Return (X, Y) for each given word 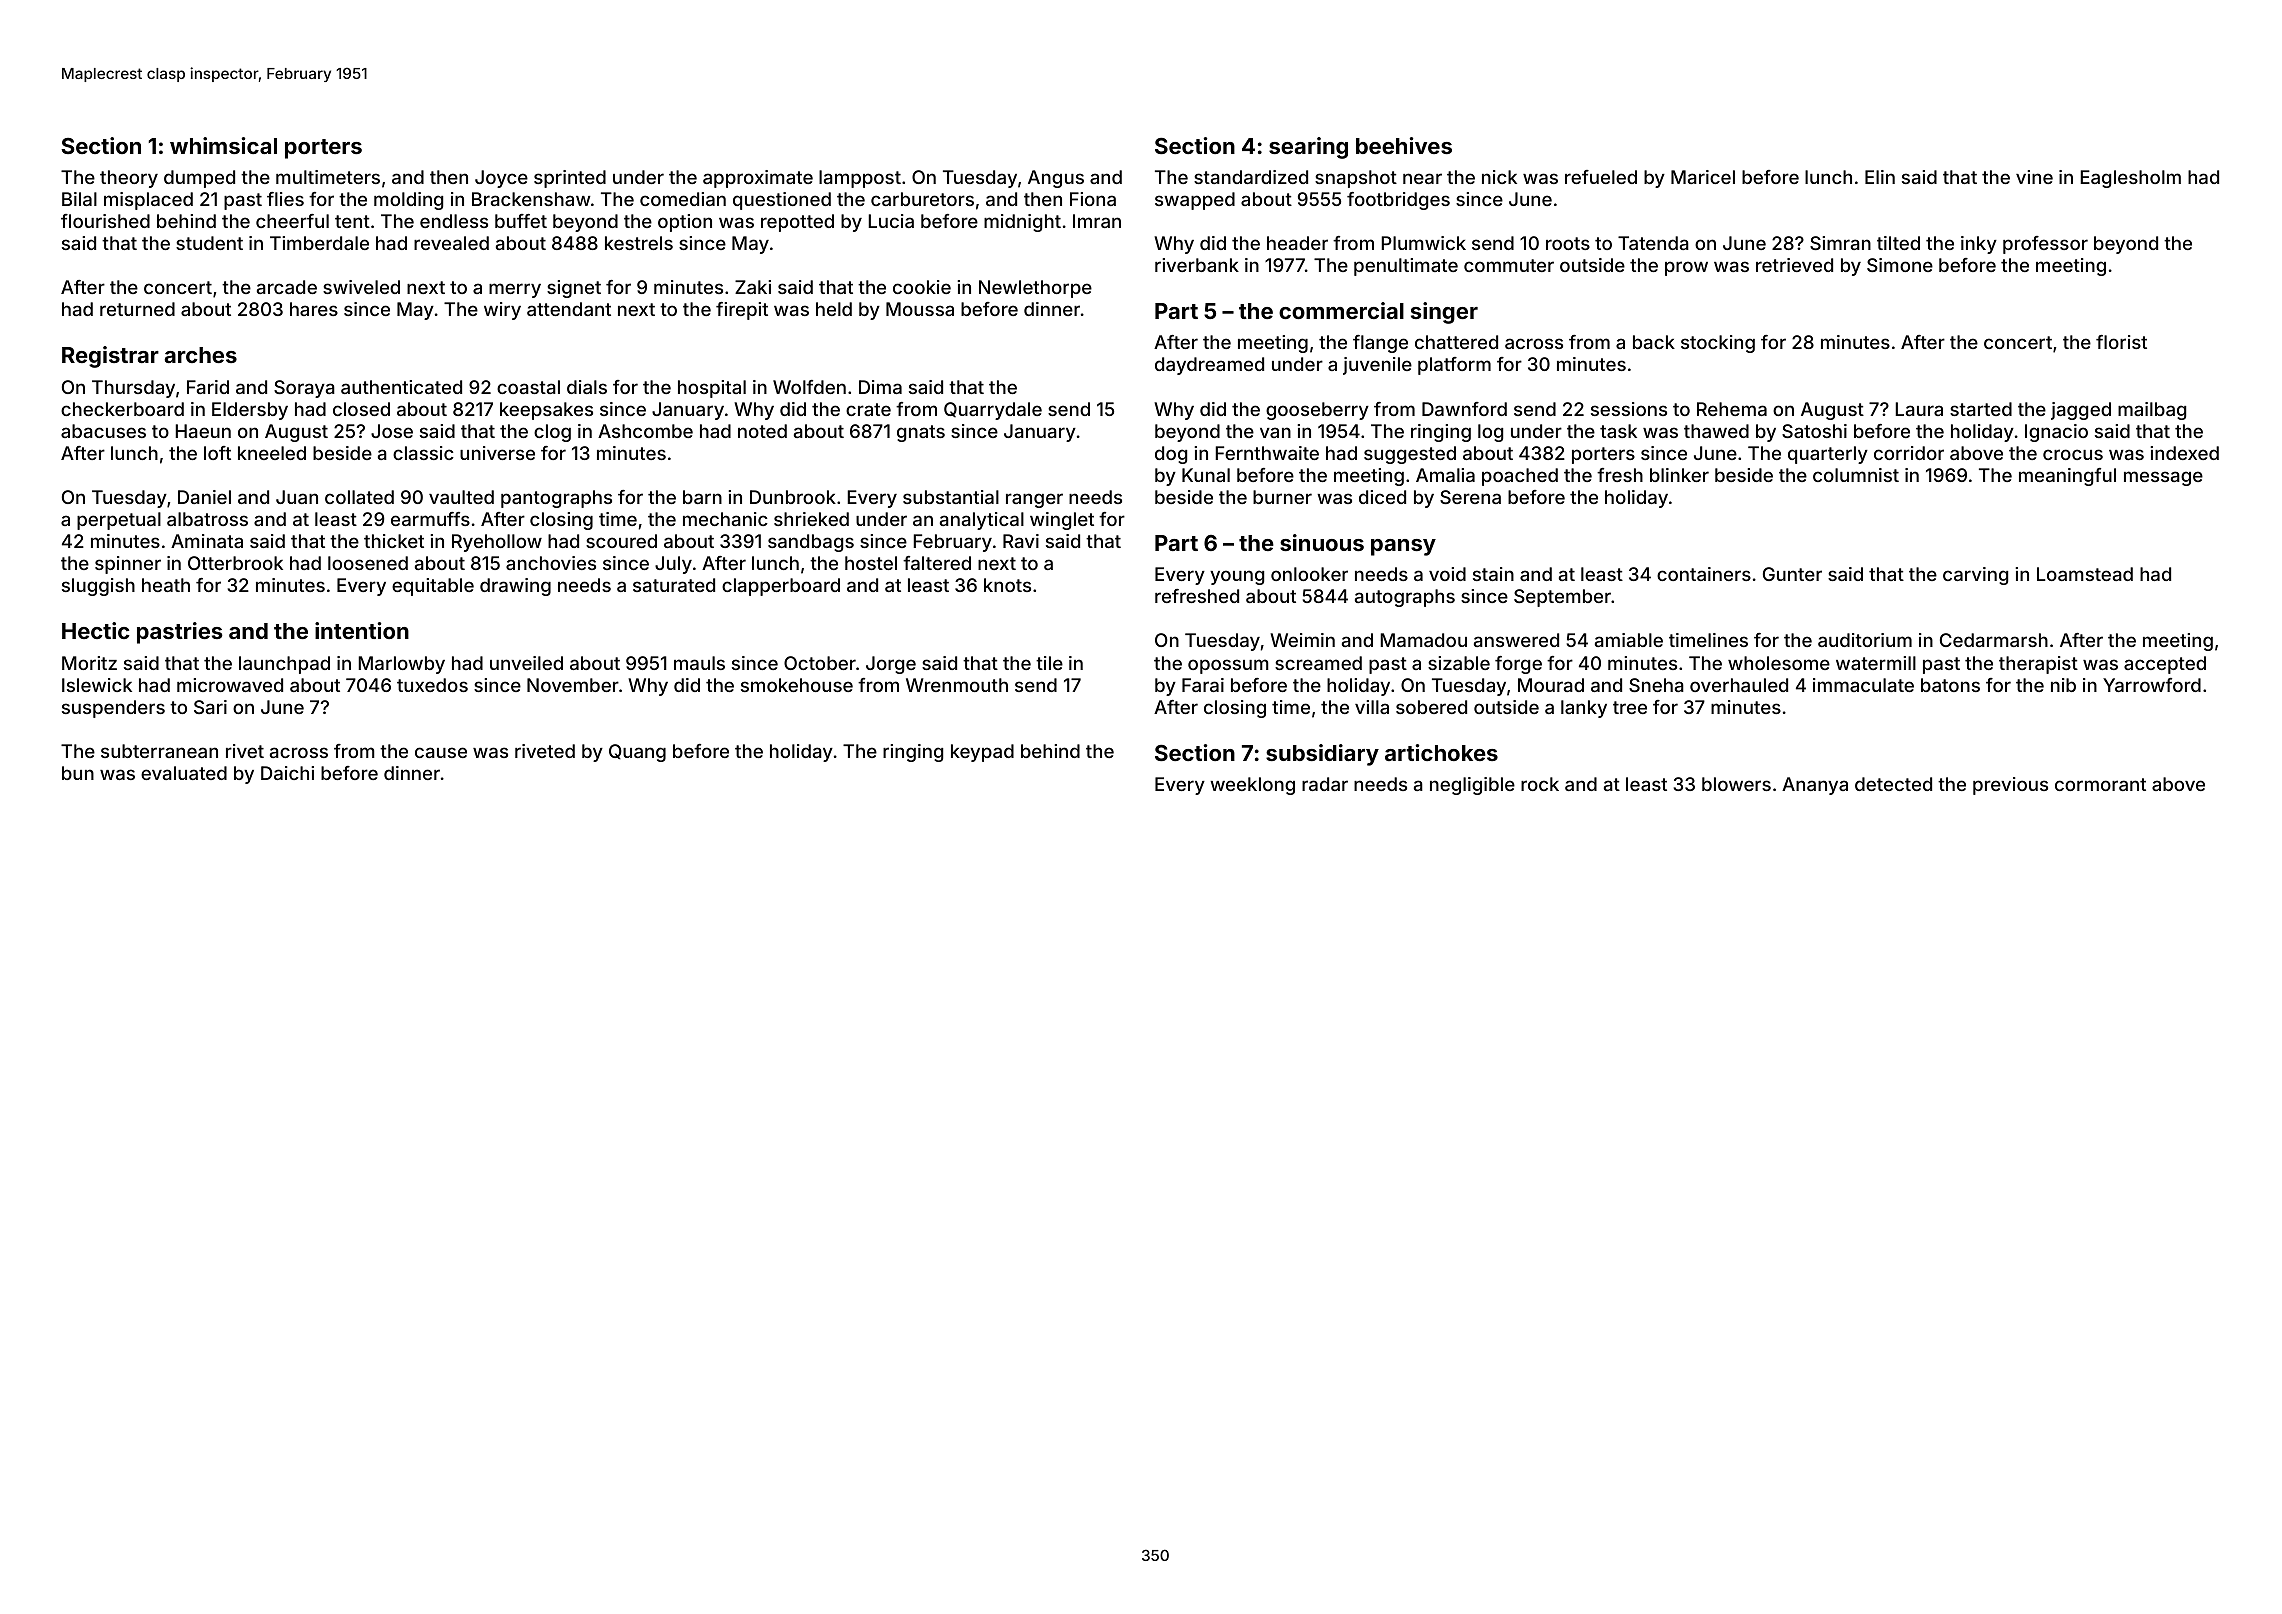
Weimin (1302, 640)
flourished (105, 221)
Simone (1900, 265)
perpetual (119, 521)
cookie (922, 287)
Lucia (891, 221)
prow (1686, 268)
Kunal (1206, 475)
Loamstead (2085, 574)
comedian (683, 199)
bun (78, 773)
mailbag (2152, 411)
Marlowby (401, 665)
